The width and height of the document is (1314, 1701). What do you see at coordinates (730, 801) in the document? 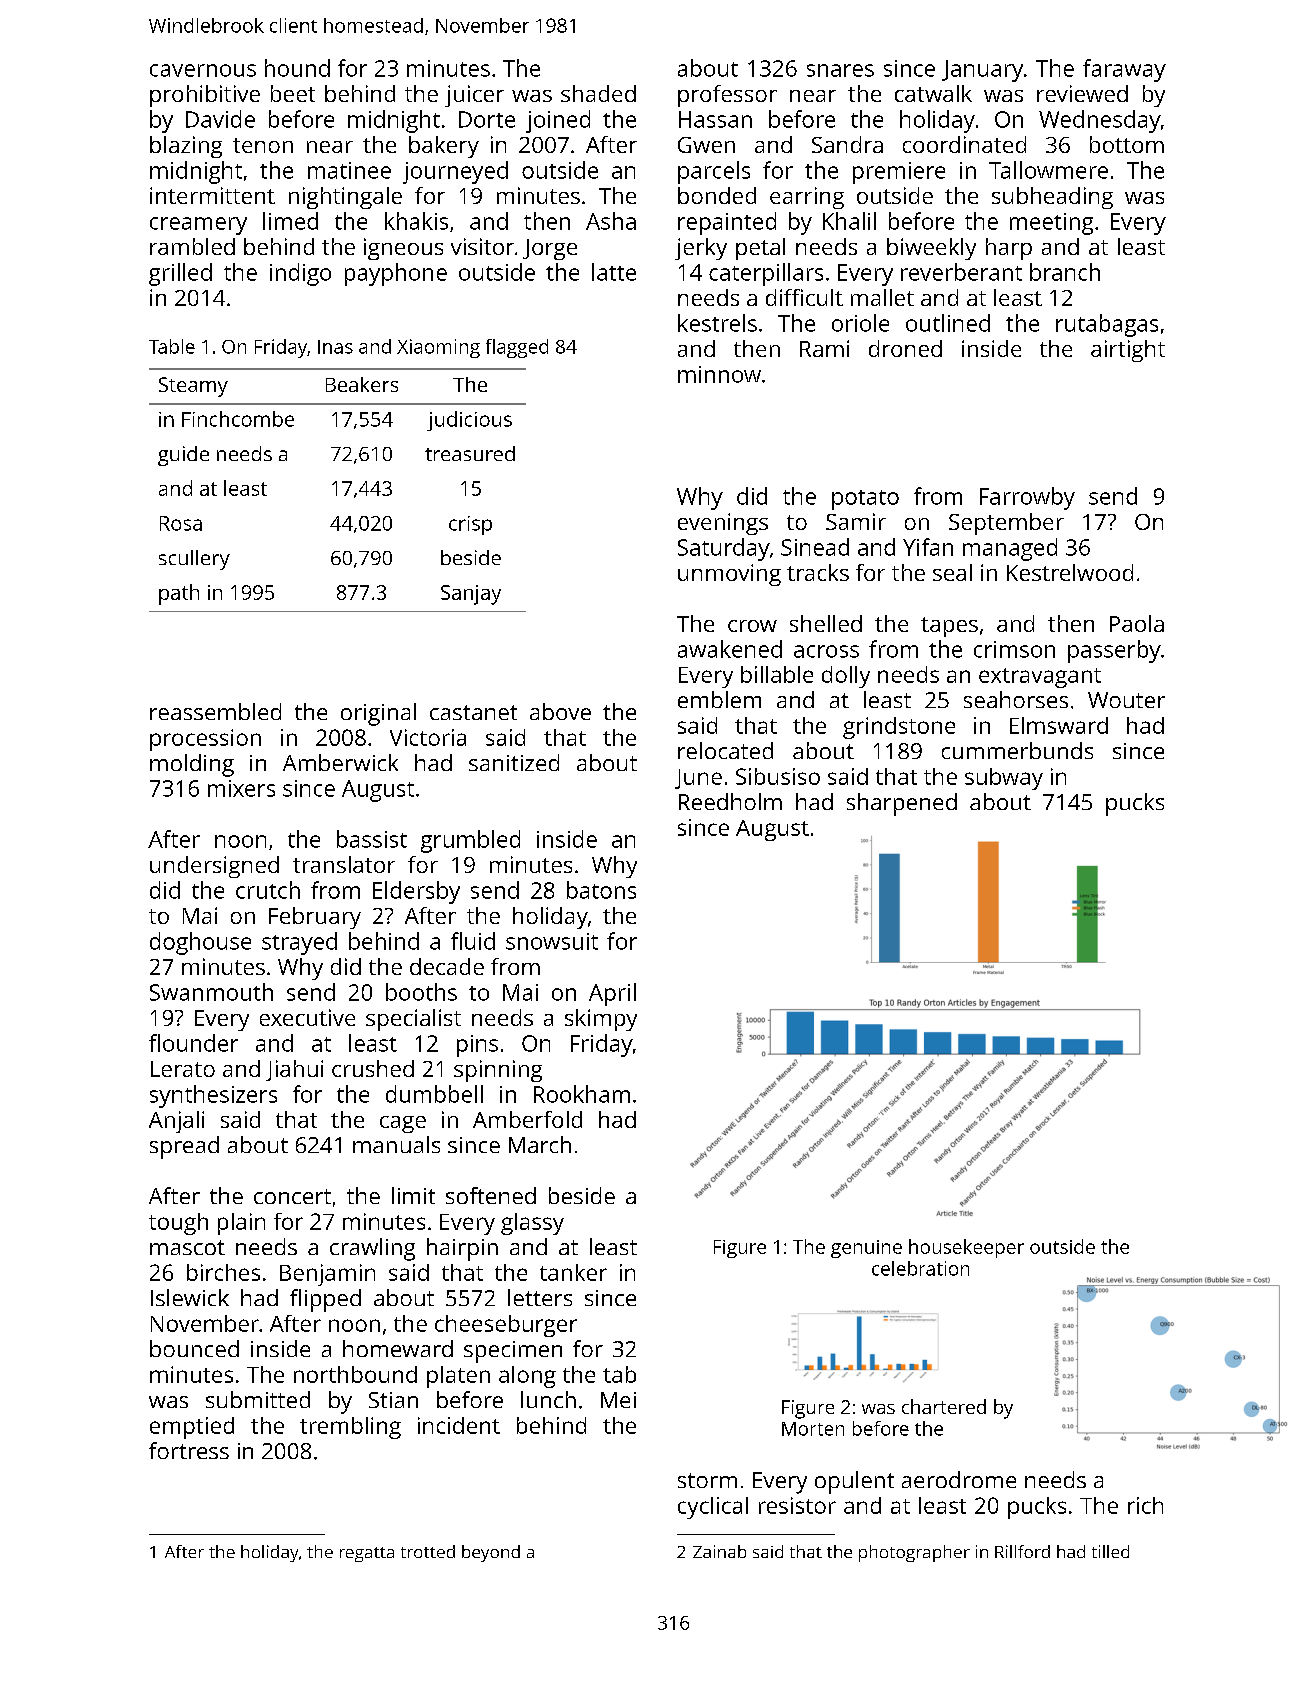
I see `Reedholm` at bounding box center [730, 801].
